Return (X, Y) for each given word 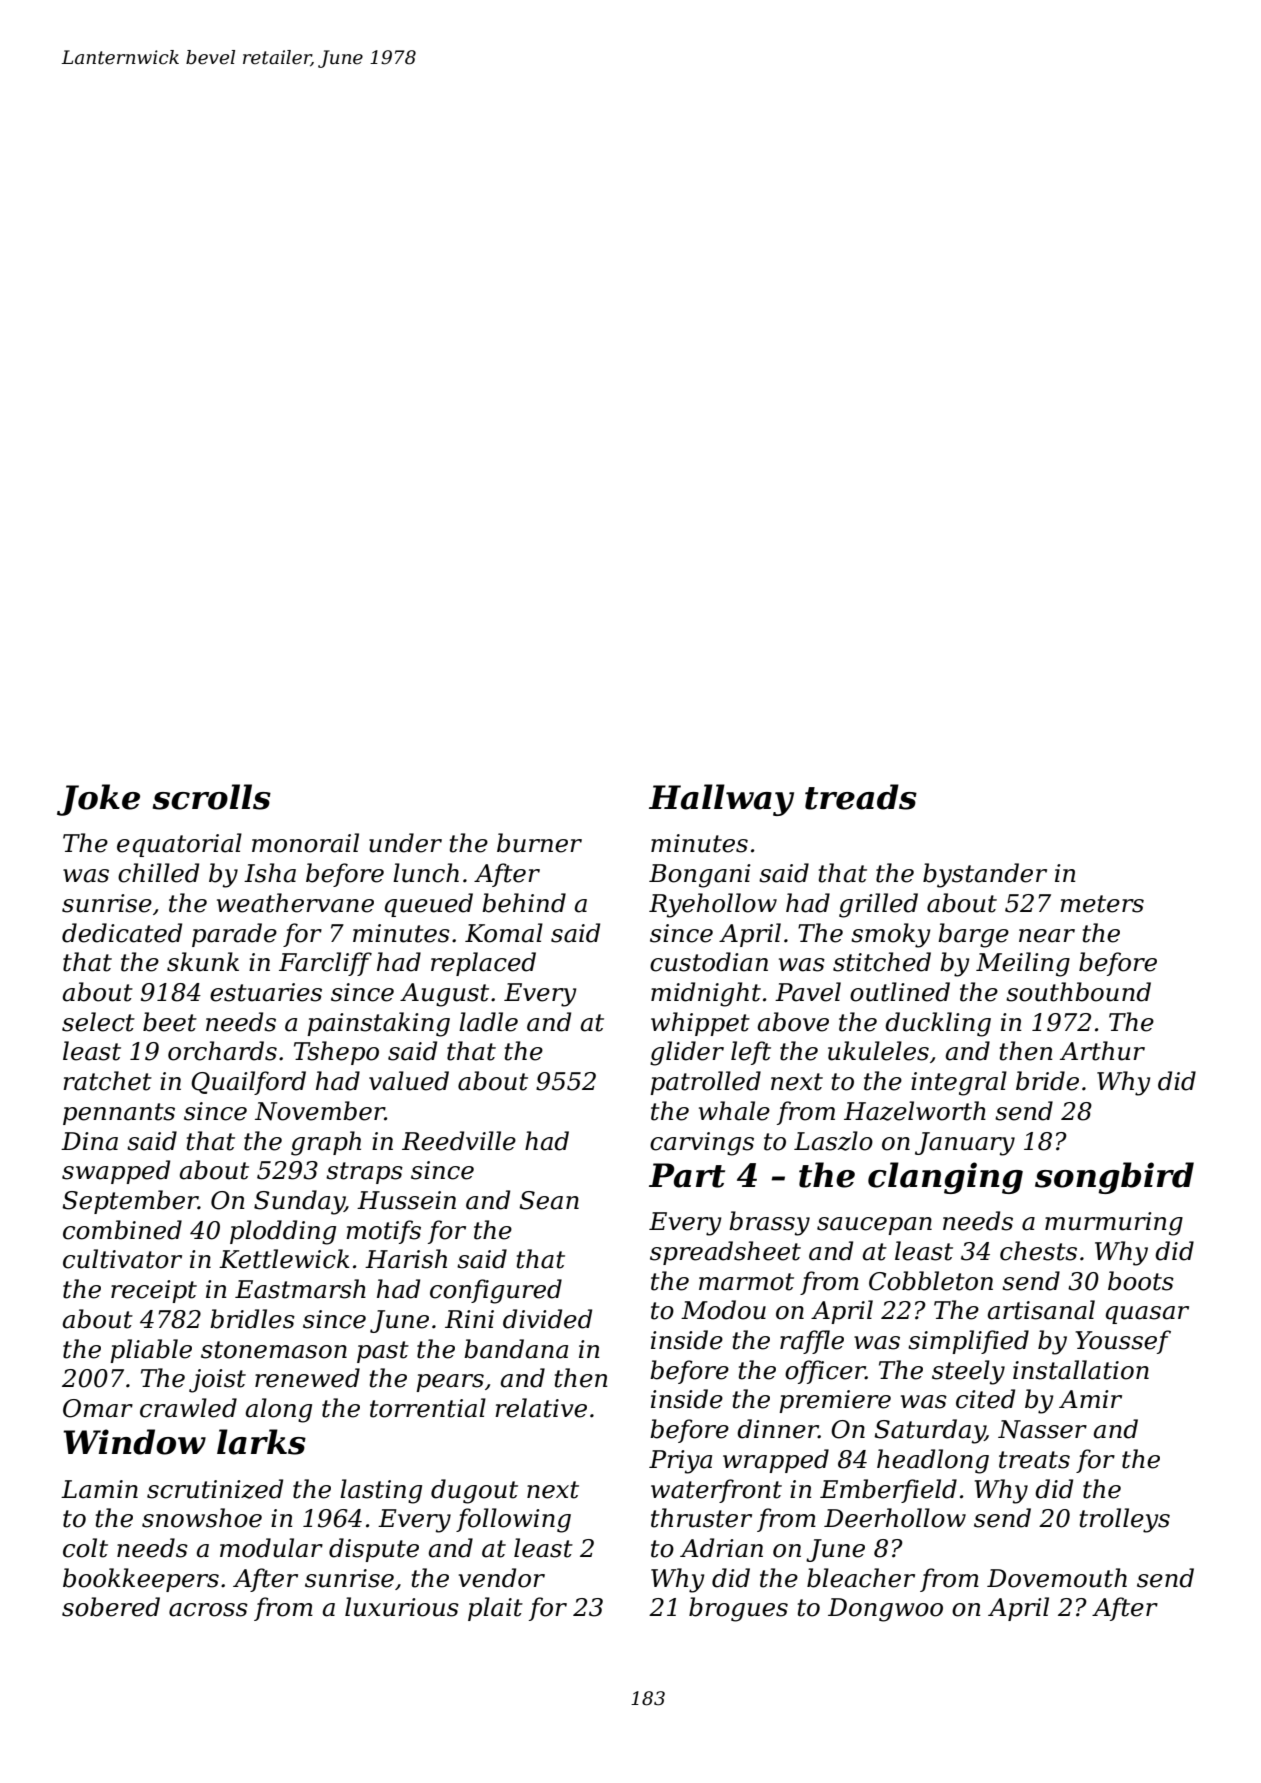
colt (85, 1548)
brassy (769, 1223)
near (1047, 936)
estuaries (266, 992)
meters (1102, 904)
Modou (723, 1310)
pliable (151, 1351)
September (130, 1202)
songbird (1114, 1178)
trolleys (1125, 1520)
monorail (305, 843)
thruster (701, 1518)
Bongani (700, 876)
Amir (1090, 1399)
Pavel (808, 992)
